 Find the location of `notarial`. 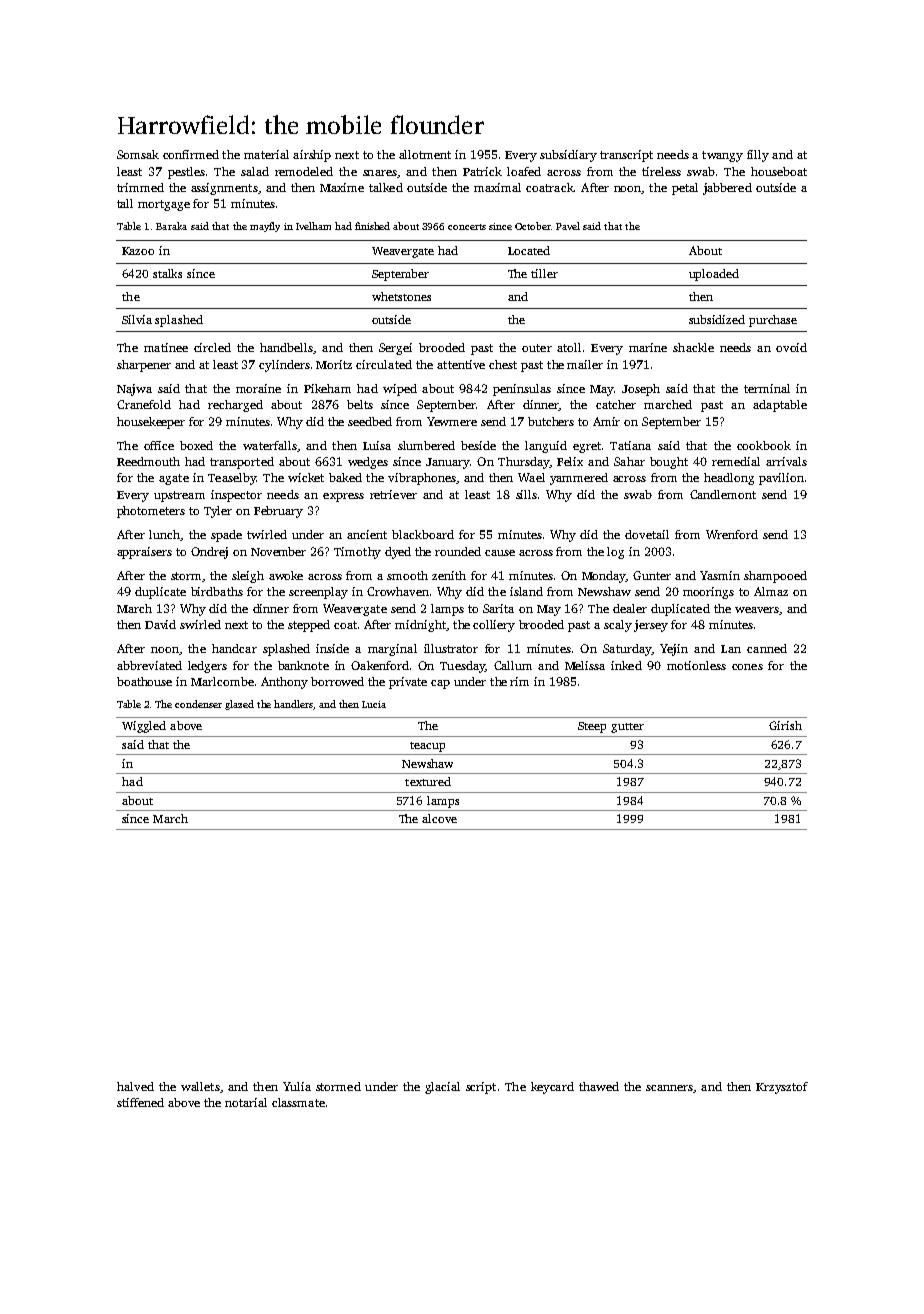

notarial is located at coordinates (246, 1102).
